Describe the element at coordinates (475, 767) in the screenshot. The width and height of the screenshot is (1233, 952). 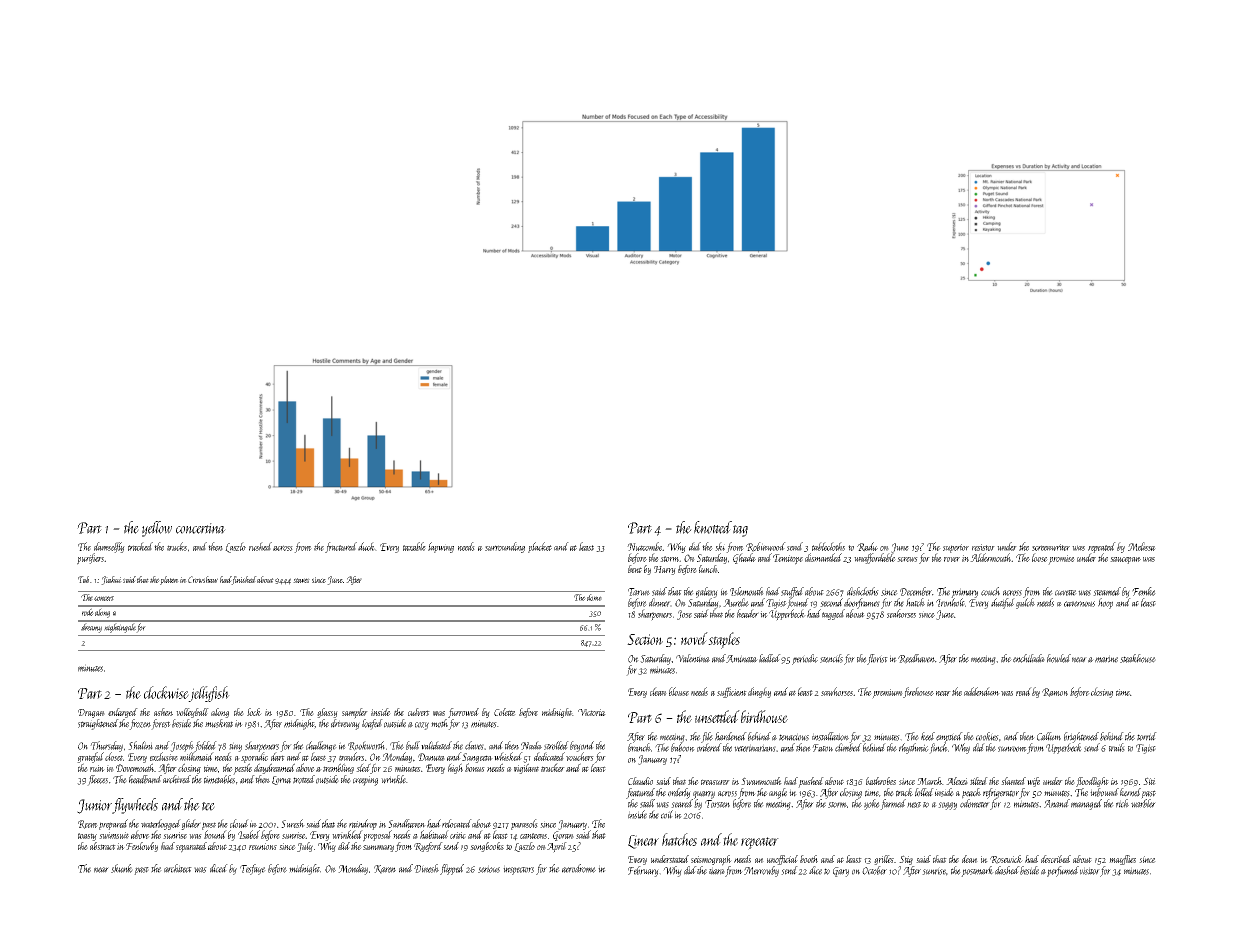
I see `bonus` at that location.
